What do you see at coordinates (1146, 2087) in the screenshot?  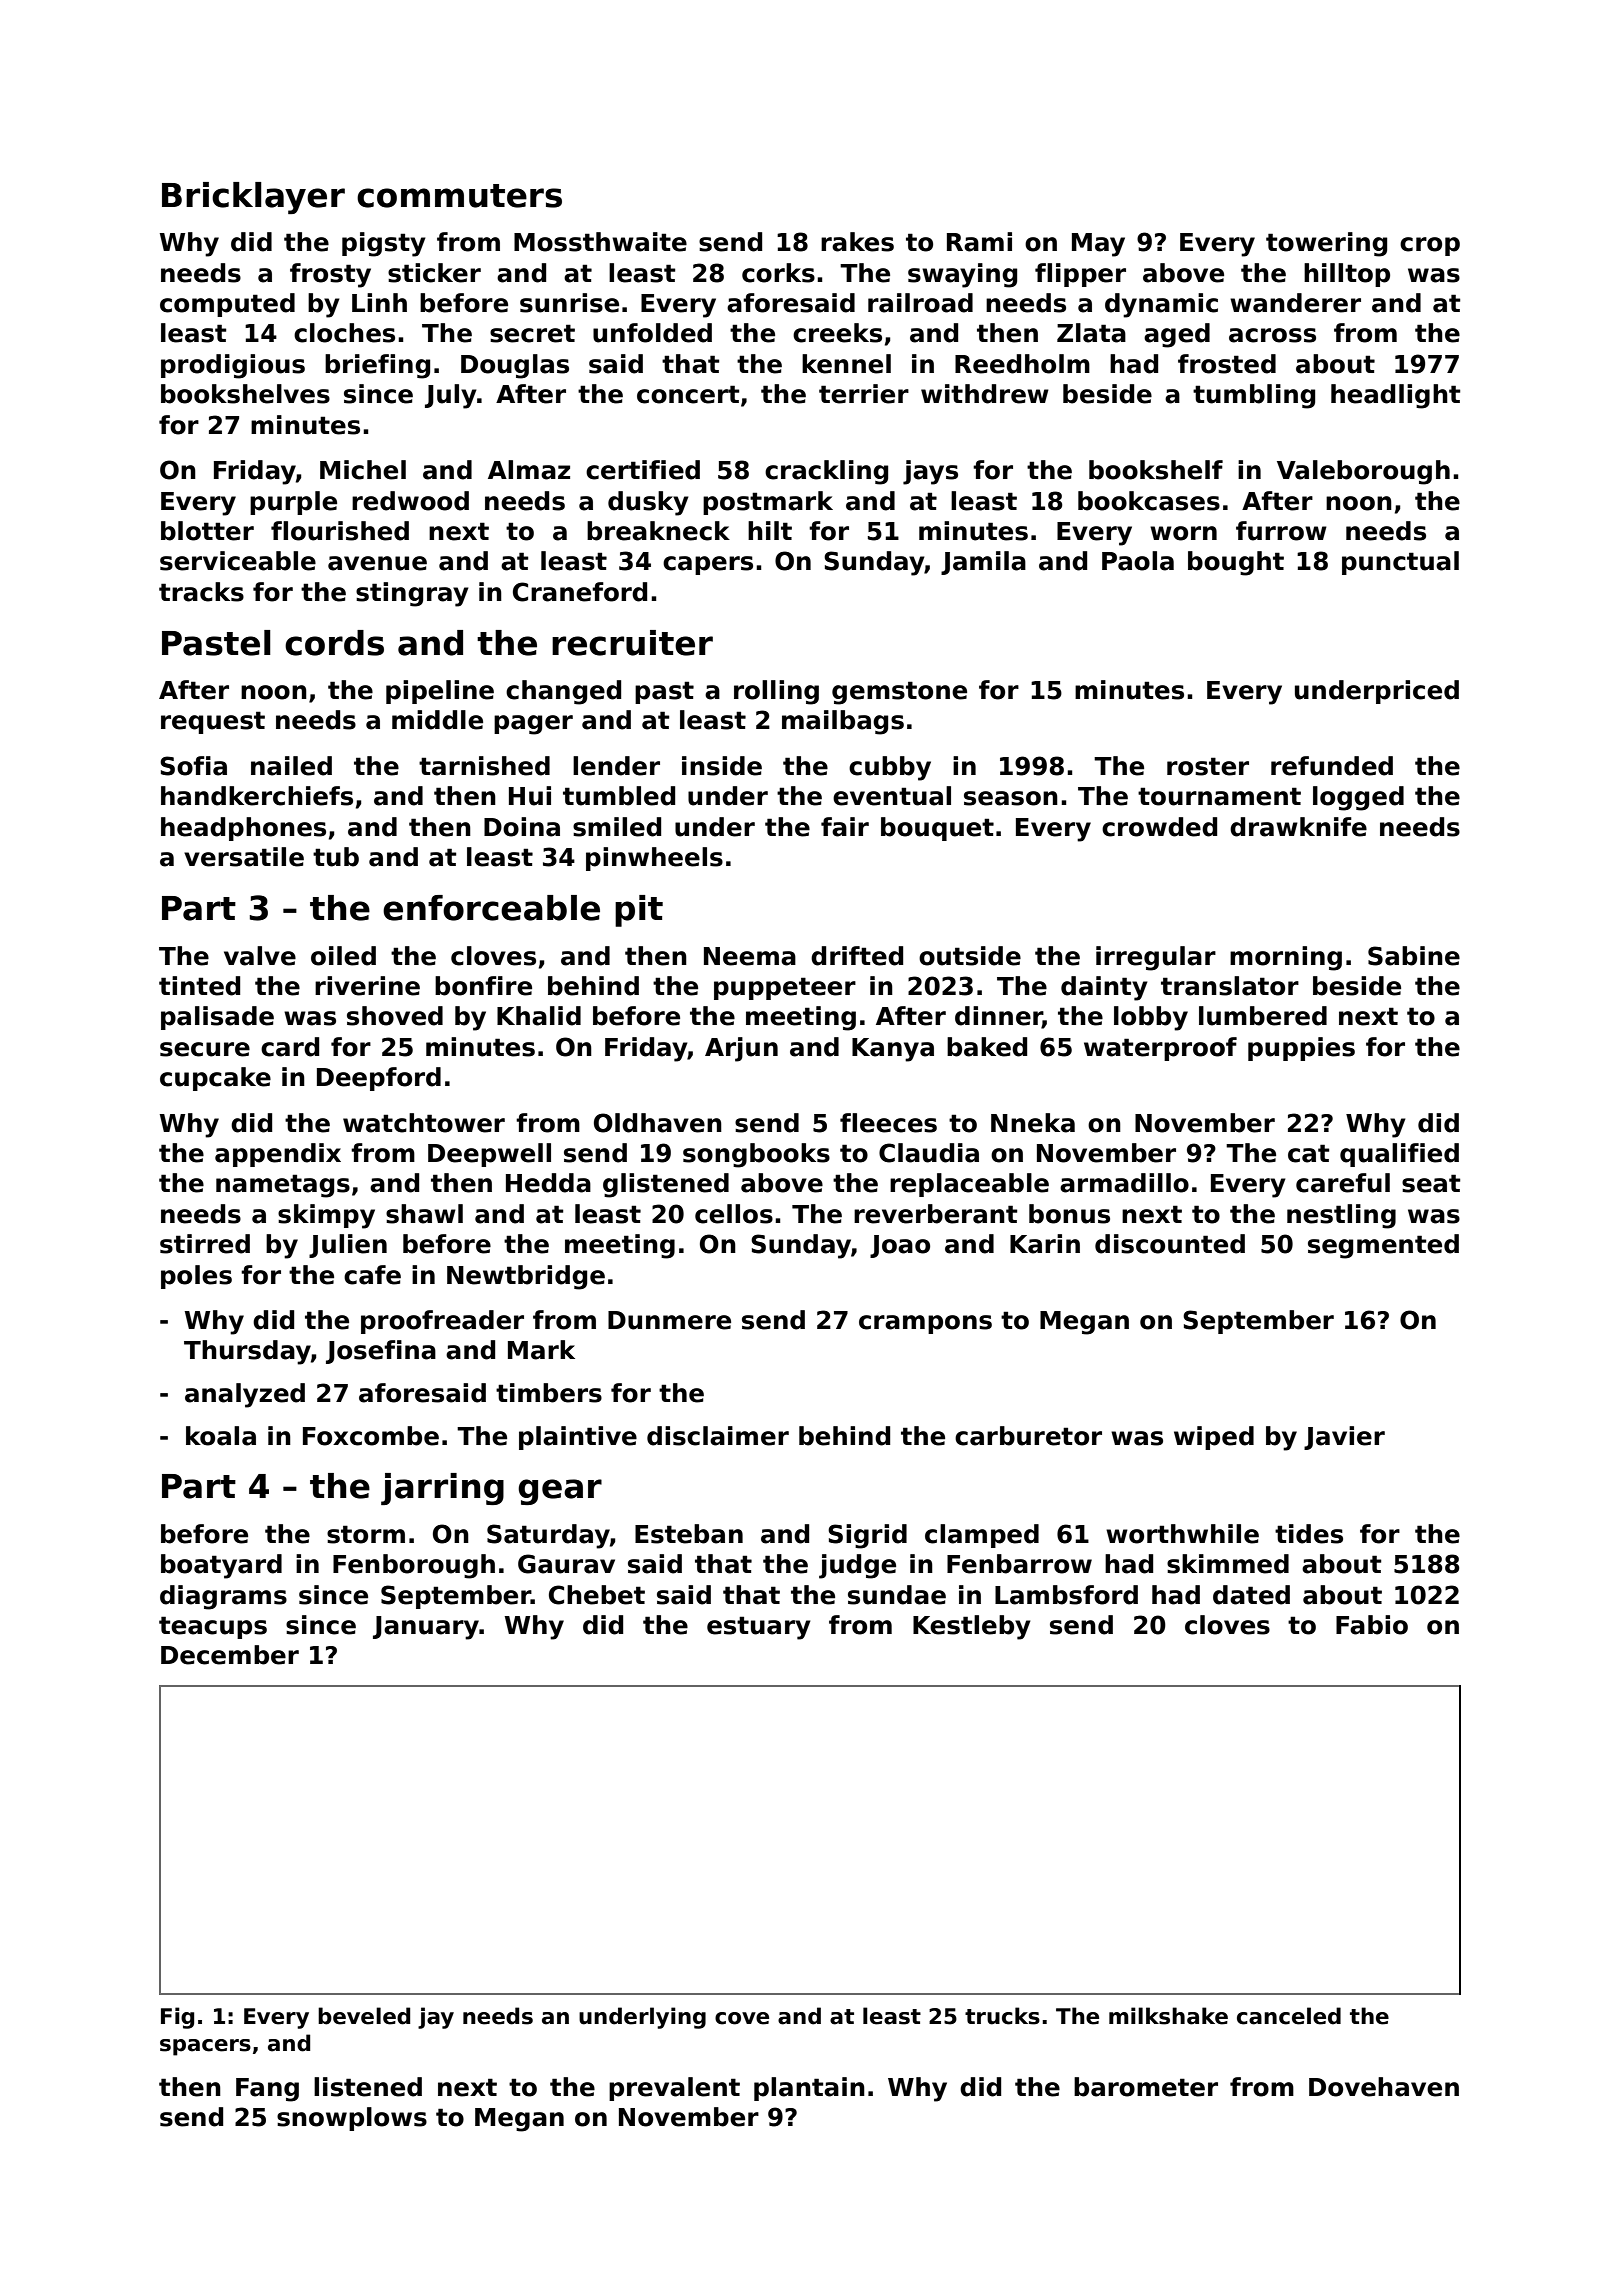 I see `barometer` at bounding box center [1146, 2087].
